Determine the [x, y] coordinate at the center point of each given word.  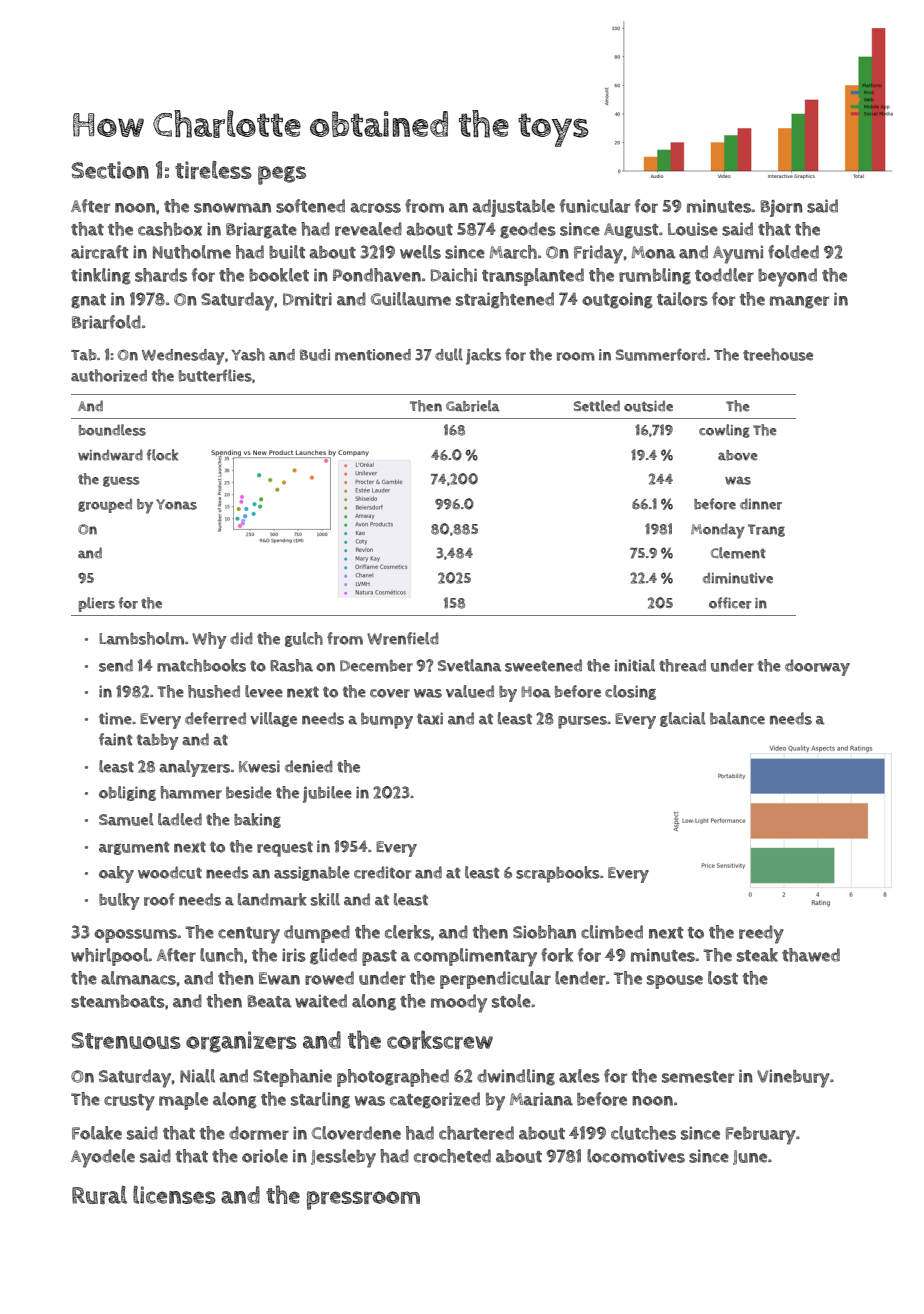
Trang [766, 530]
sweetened [543, 665]
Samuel [126, 819]
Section [110, 170]
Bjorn [781, 208]
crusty [129, 1102]
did [241, 638]
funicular [595, 206]
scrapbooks [558, 874]
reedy [761, 934]
